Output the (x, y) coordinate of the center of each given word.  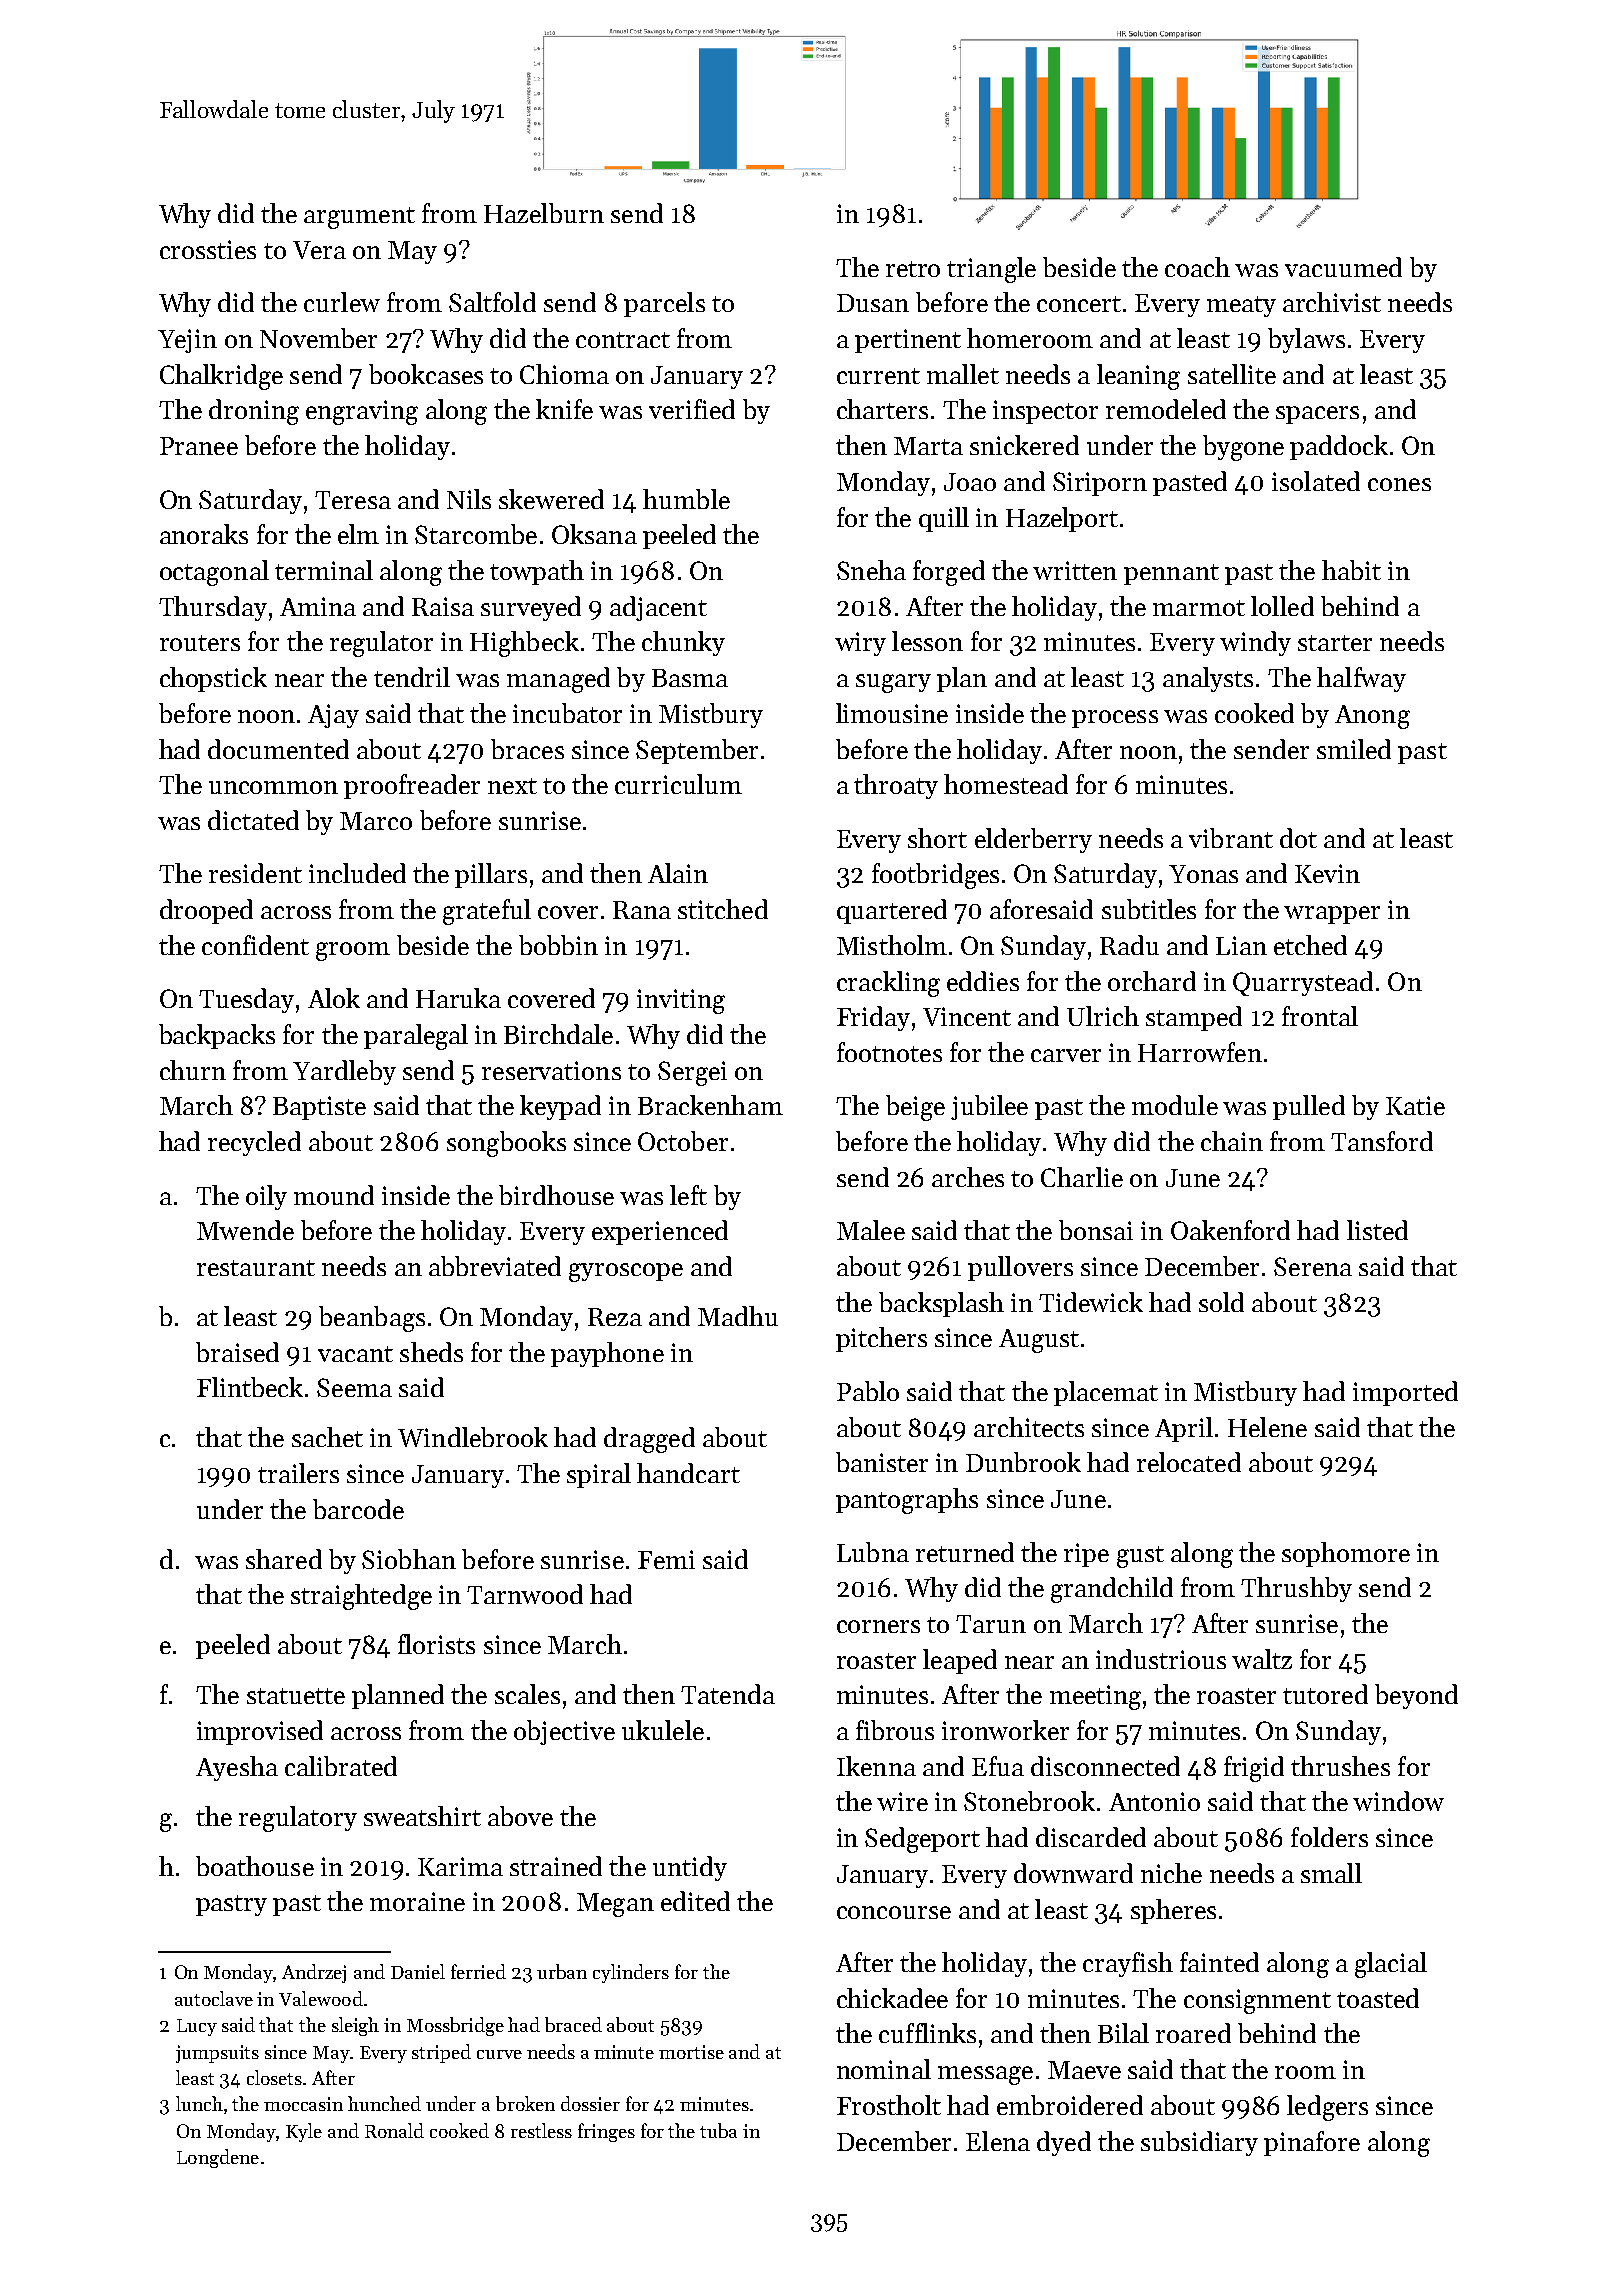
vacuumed (1343, 267)
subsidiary (1199, 2143)
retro (913, 269)
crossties (208, 249)
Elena (998, 2141)
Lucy (197, 2027)
